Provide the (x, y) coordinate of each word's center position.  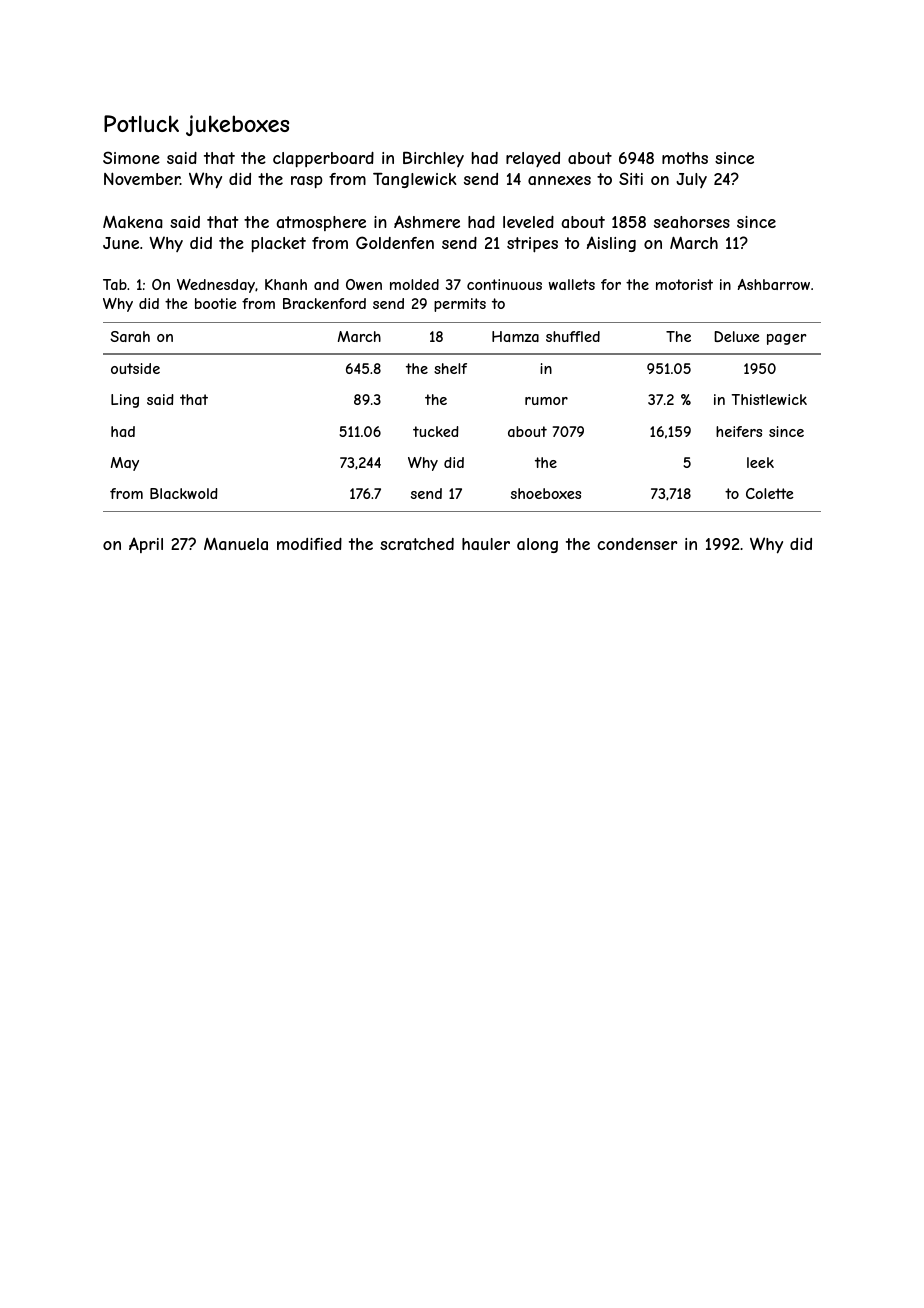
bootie (216, 303)
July (691, 180)
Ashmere (427, 221)
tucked (436, 431)
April (146, 545)
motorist (684, 284)
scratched (417, 544)
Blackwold (184, 493)
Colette (770, 493)
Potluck (141, 123)
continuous (504, 284)
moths (685, 158)
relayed (533, 160)
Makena (133, 222)
